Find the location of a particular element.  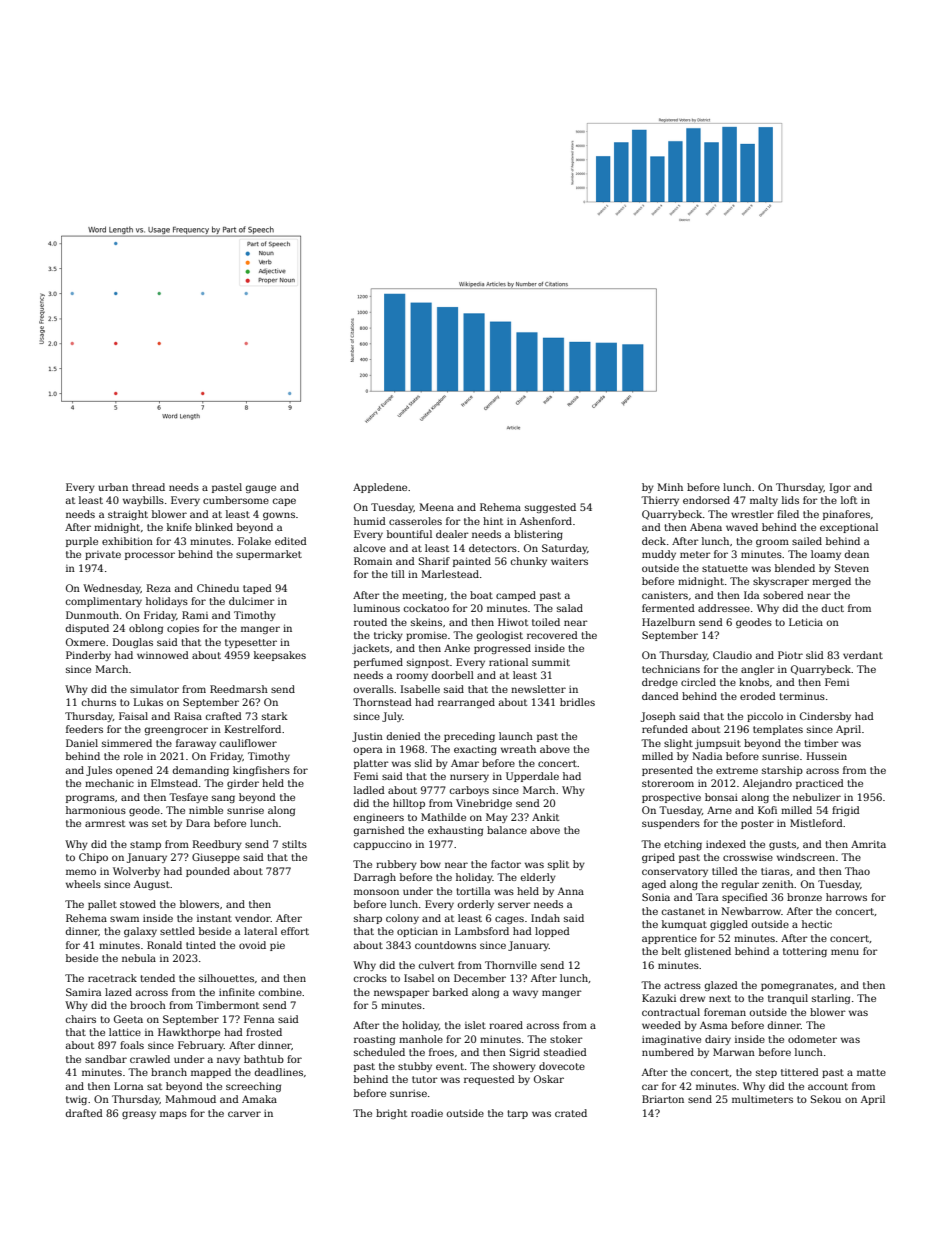

suggested is located at coordinates (550, 508).
